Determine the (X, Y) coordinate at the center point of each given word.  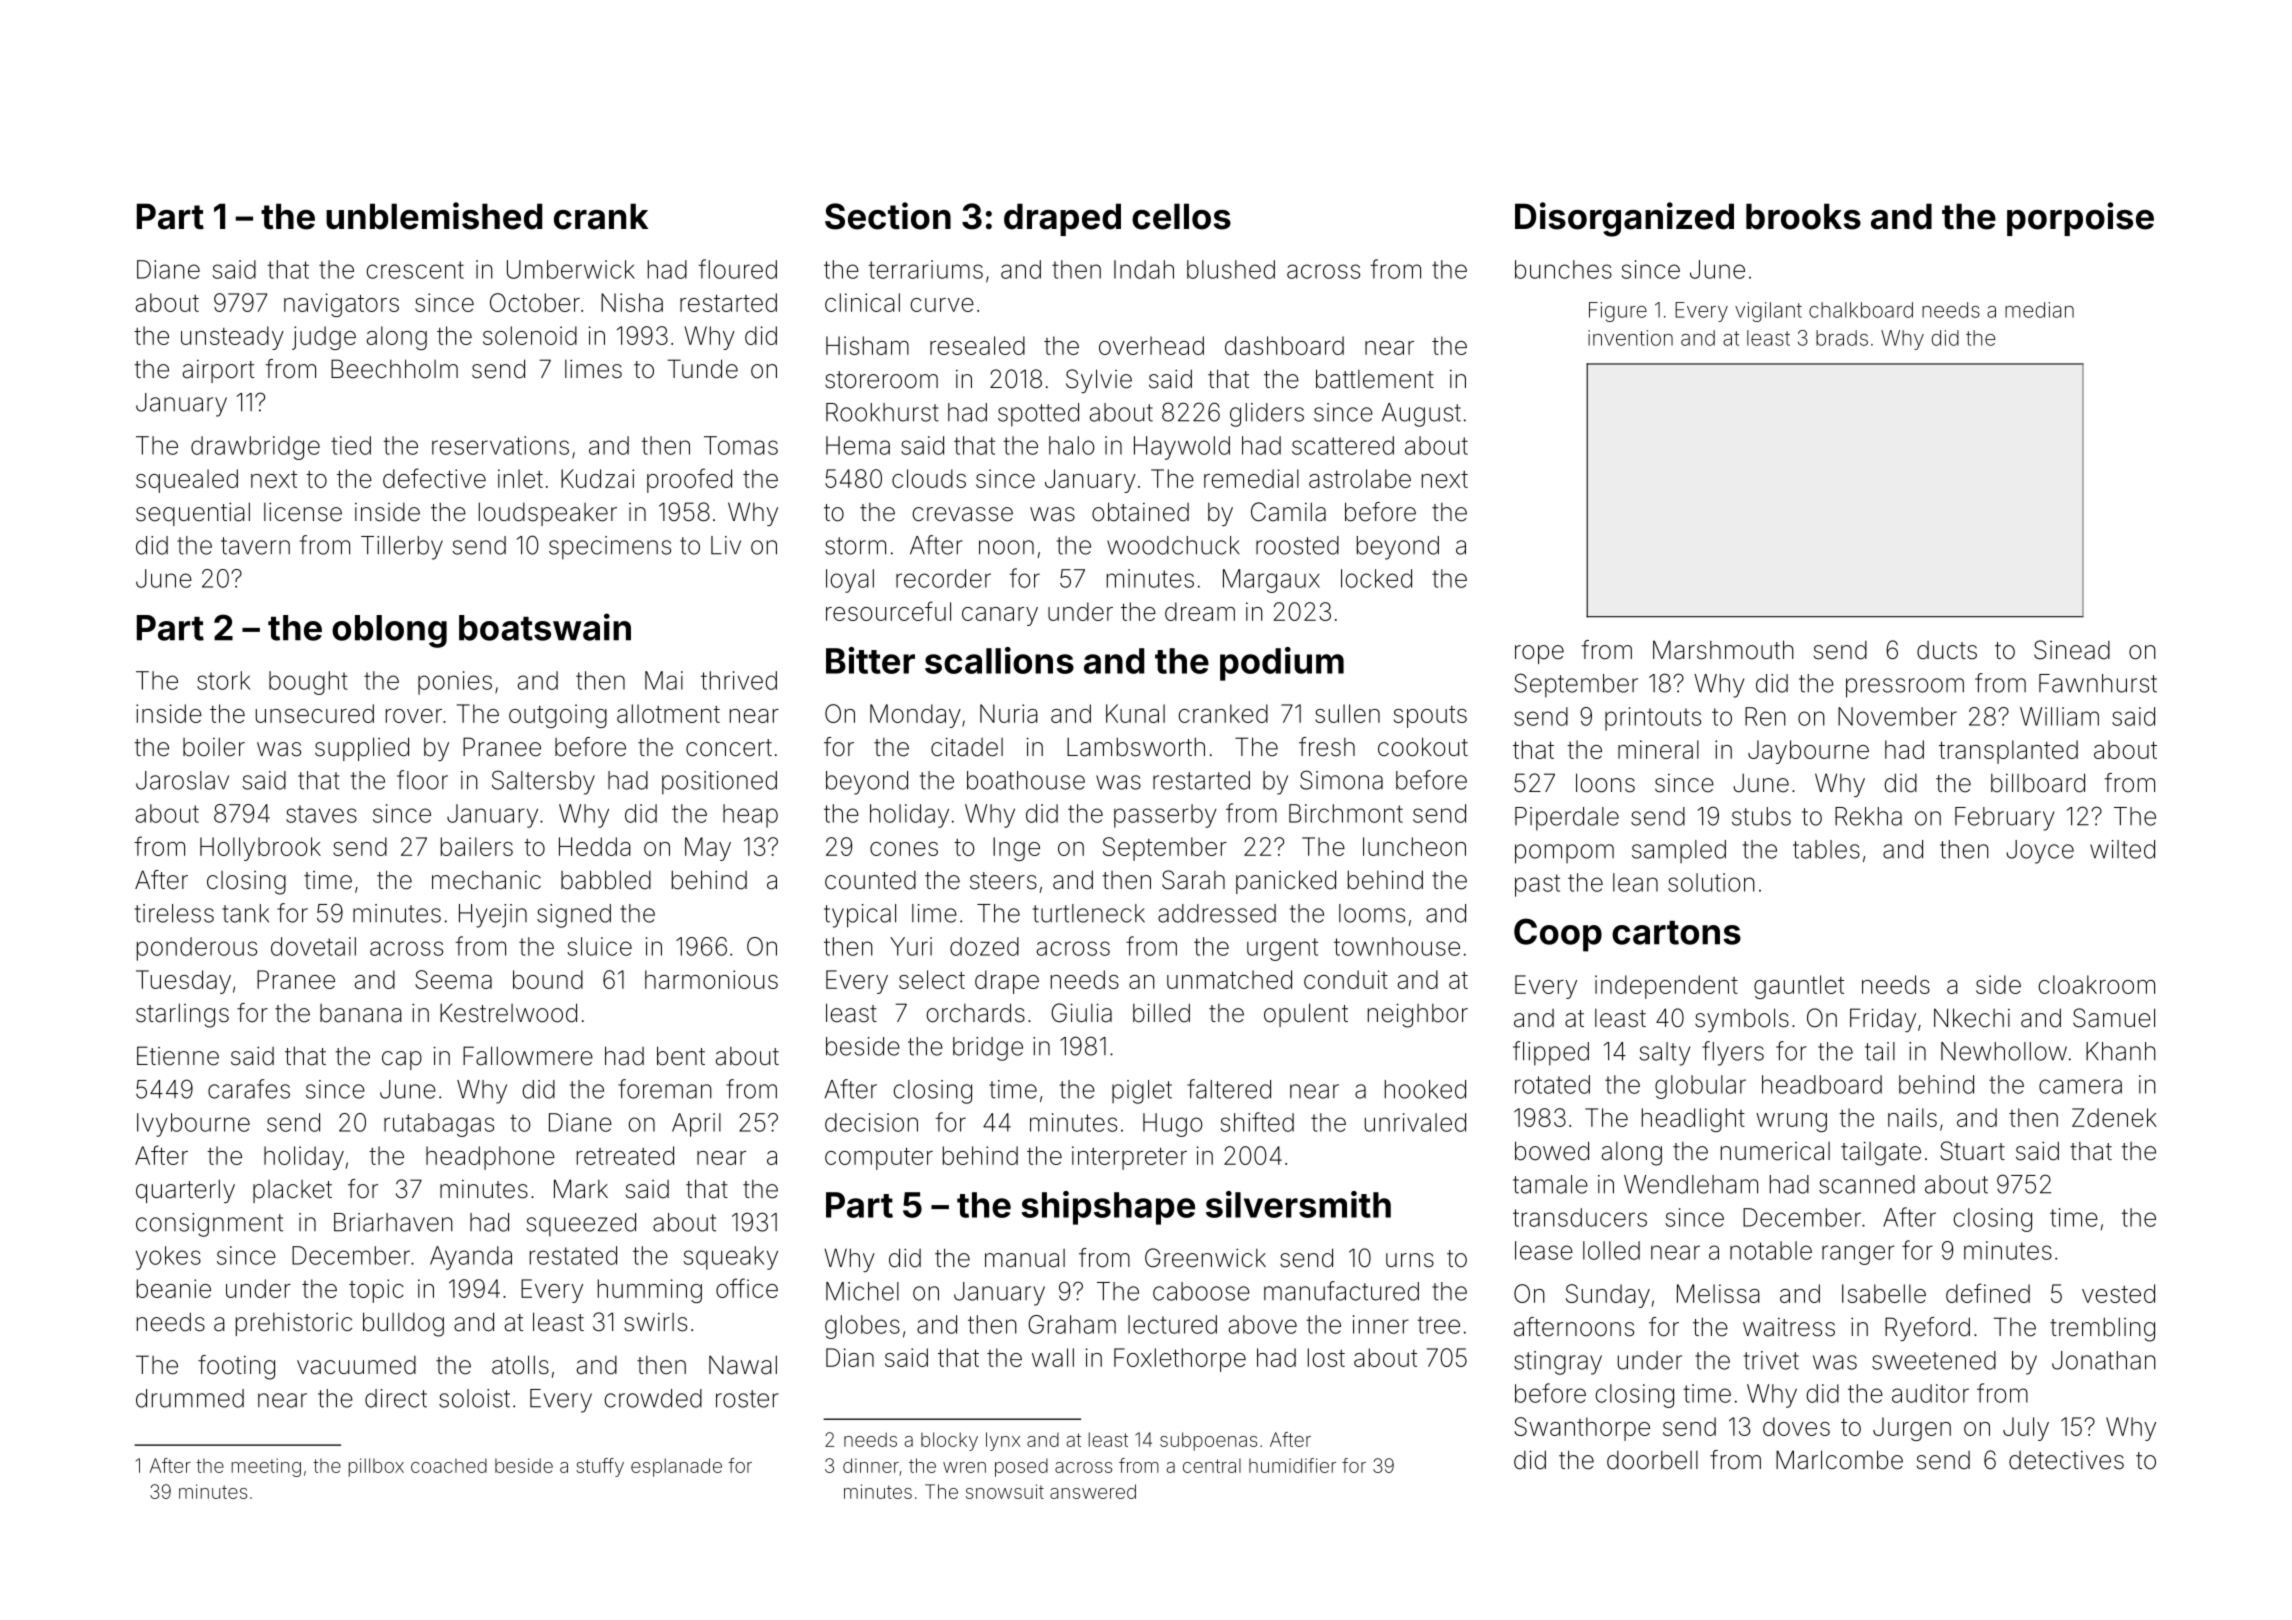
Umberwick (571, 269)
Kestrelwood (508, 1013)
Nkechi (1972, 1018)
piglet (1142, 1092)
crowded (653, 1398)
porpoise (2080, 219)
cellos (1181, 216)
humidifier (1292, 1465)
